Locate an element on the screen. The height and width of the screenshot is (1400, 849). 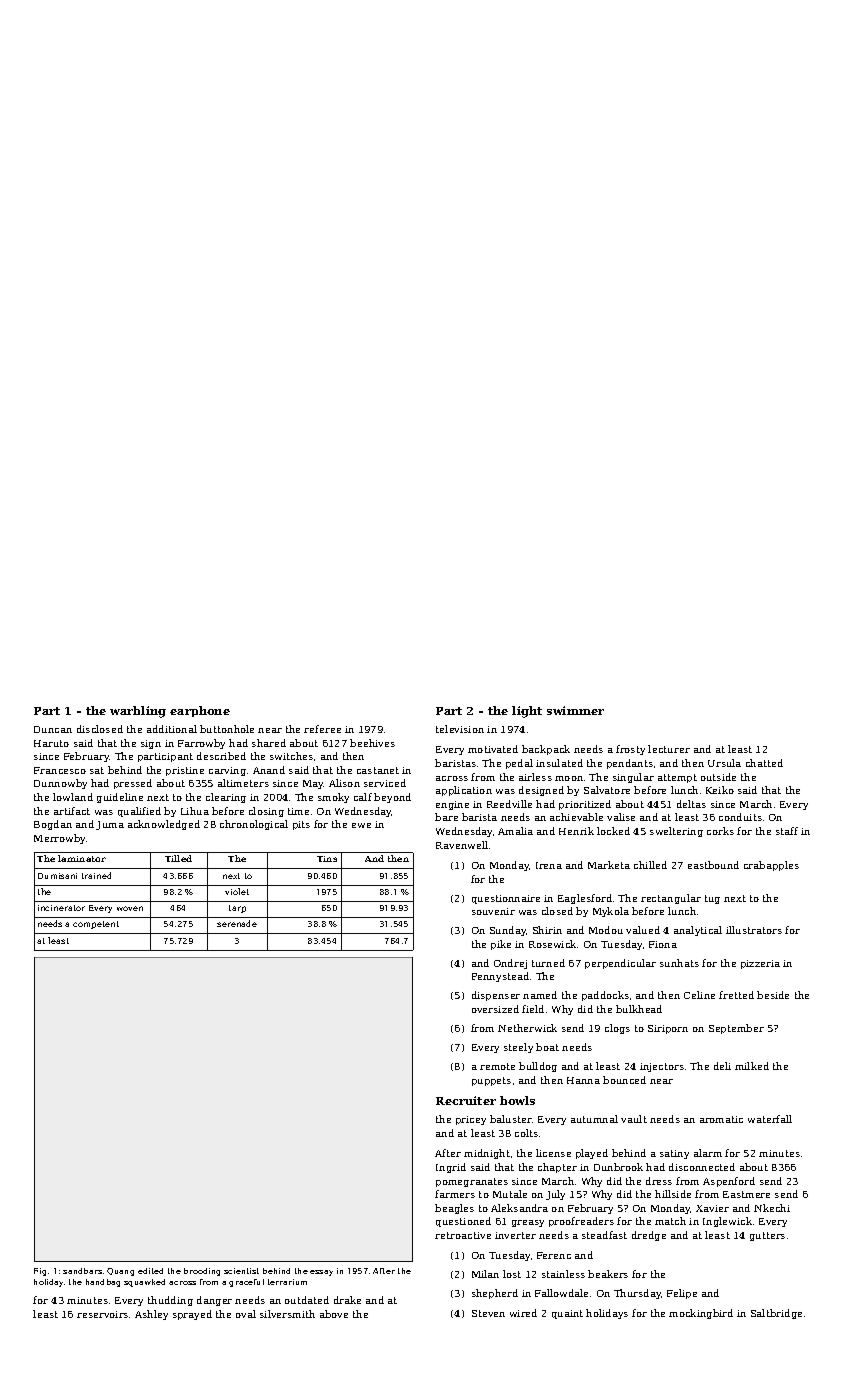
light is located at coordinates (527, 712).
